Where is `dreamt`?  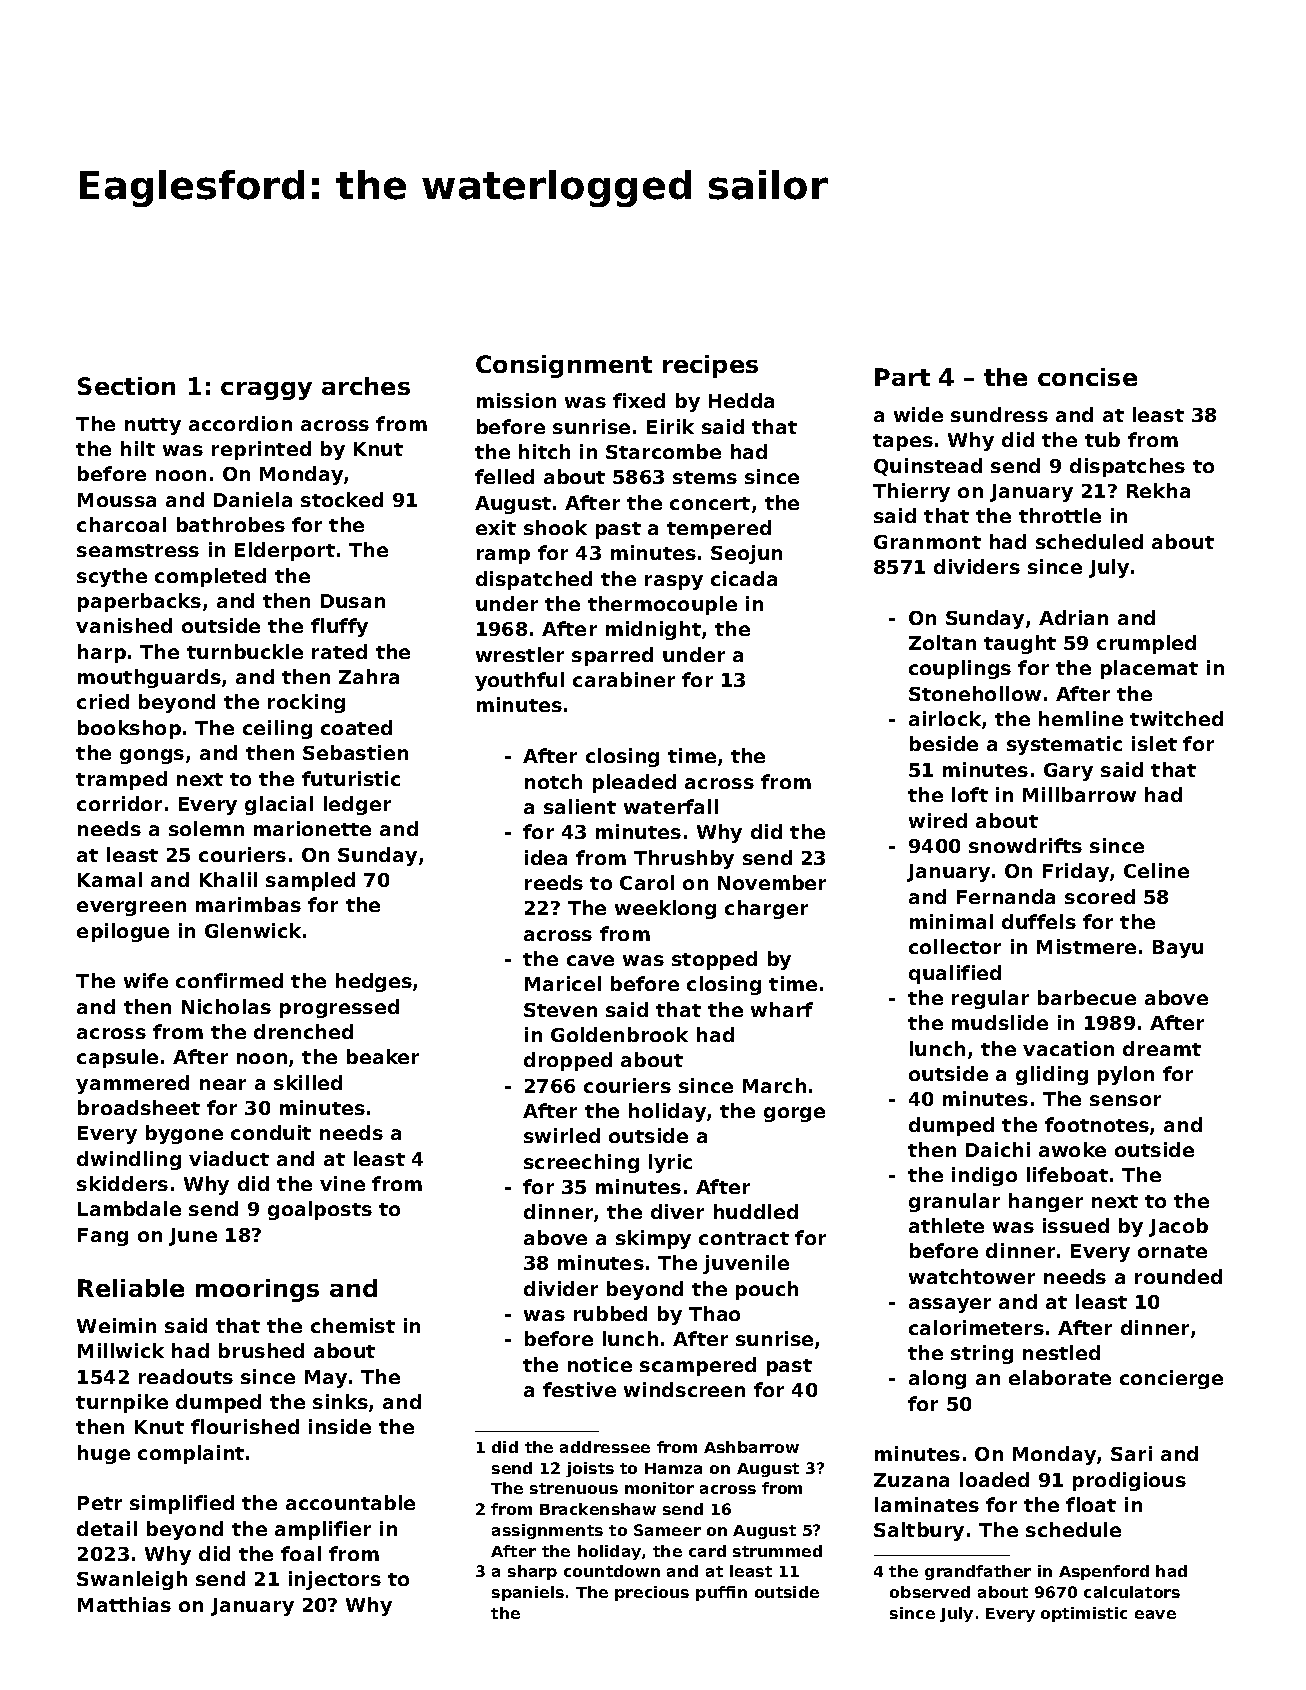
dreamt is located at coordinates (1162, 1048).
